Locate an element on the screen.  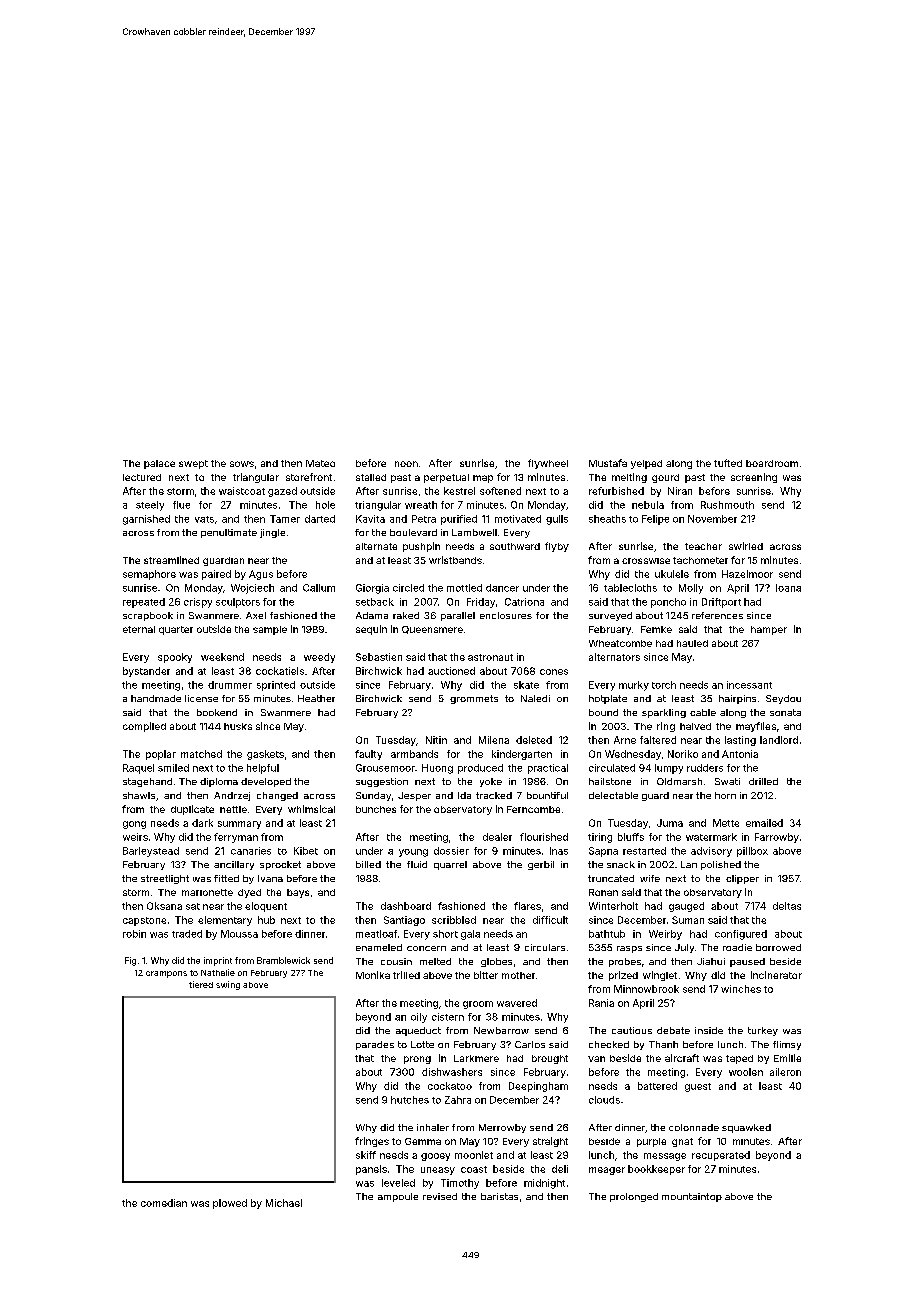
tiered is located at coordinates (201, 984).
